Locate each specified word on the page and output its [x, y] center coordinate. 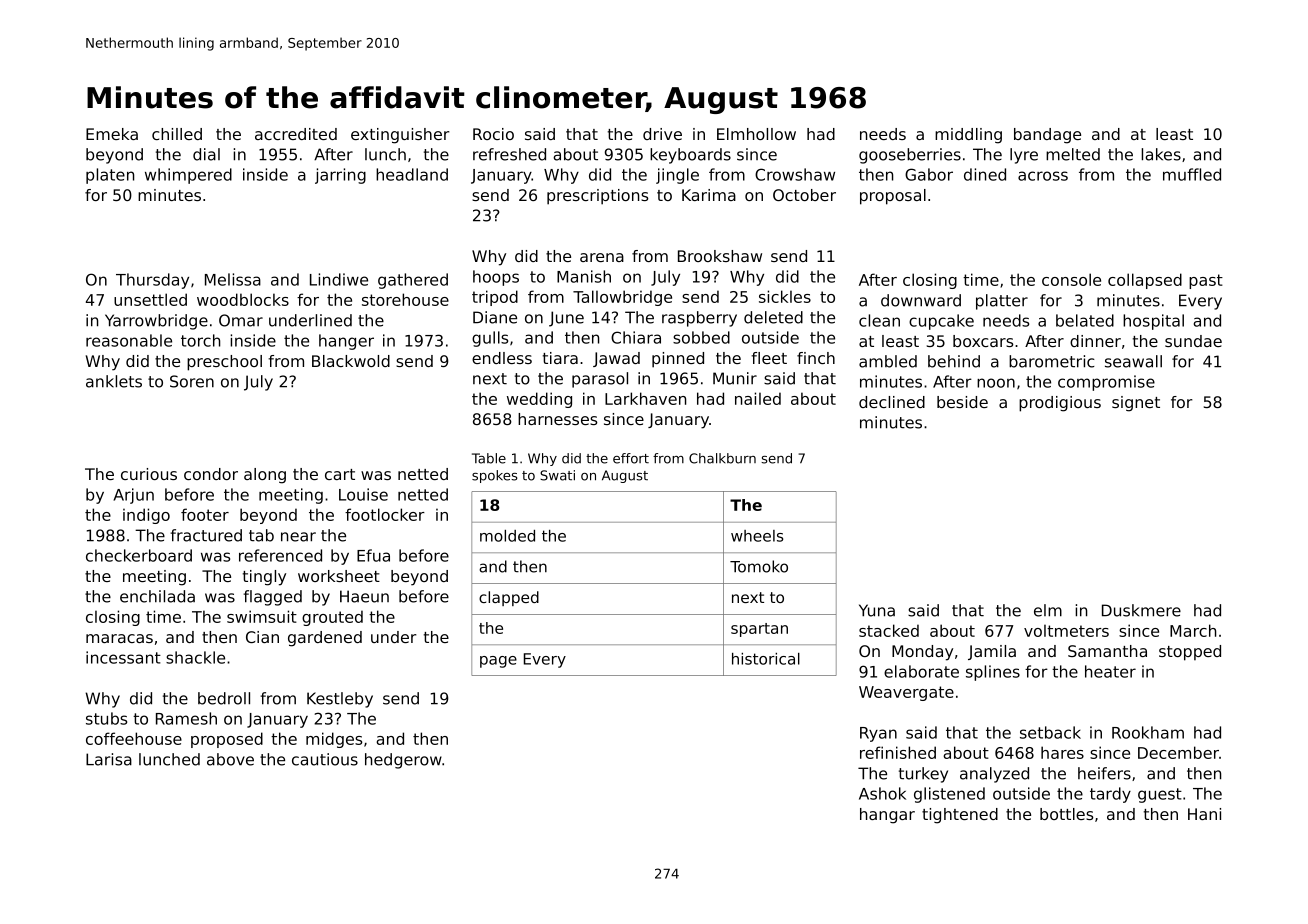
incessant [123, 657]
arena [602, 257]
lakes [1161, 154]
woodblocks [243, 299]
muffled [1192, 174]
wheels [757, 536]
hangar [887, 816]
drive [662, 134]
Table [489, 458]
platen [110, 176]
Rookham [1148, 732]
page [498, 662]
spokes [495, 476]
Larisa [109, 759]
